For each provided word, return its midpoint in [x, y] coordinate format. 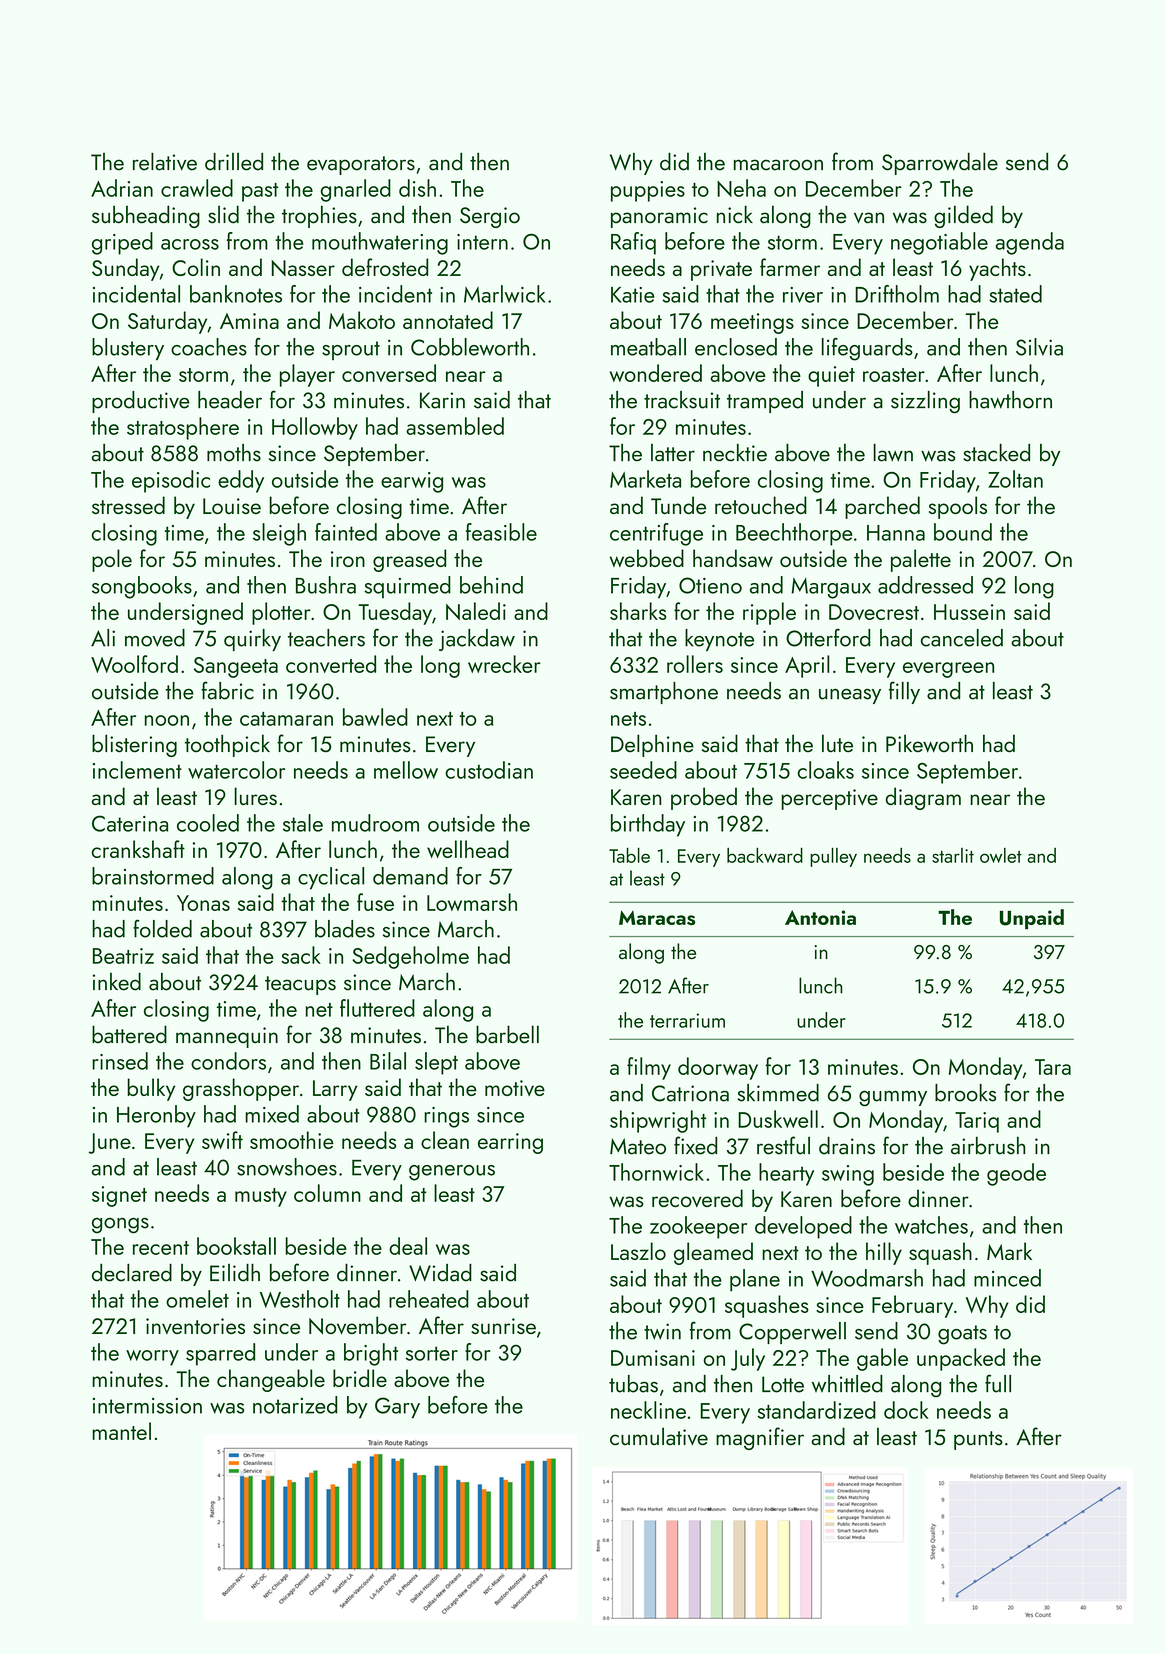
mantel [121, 1431]
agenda [1029, 243]
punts [978, 1440]
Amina [249, 321]
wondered [656, 373]
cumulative [659, 1436]
